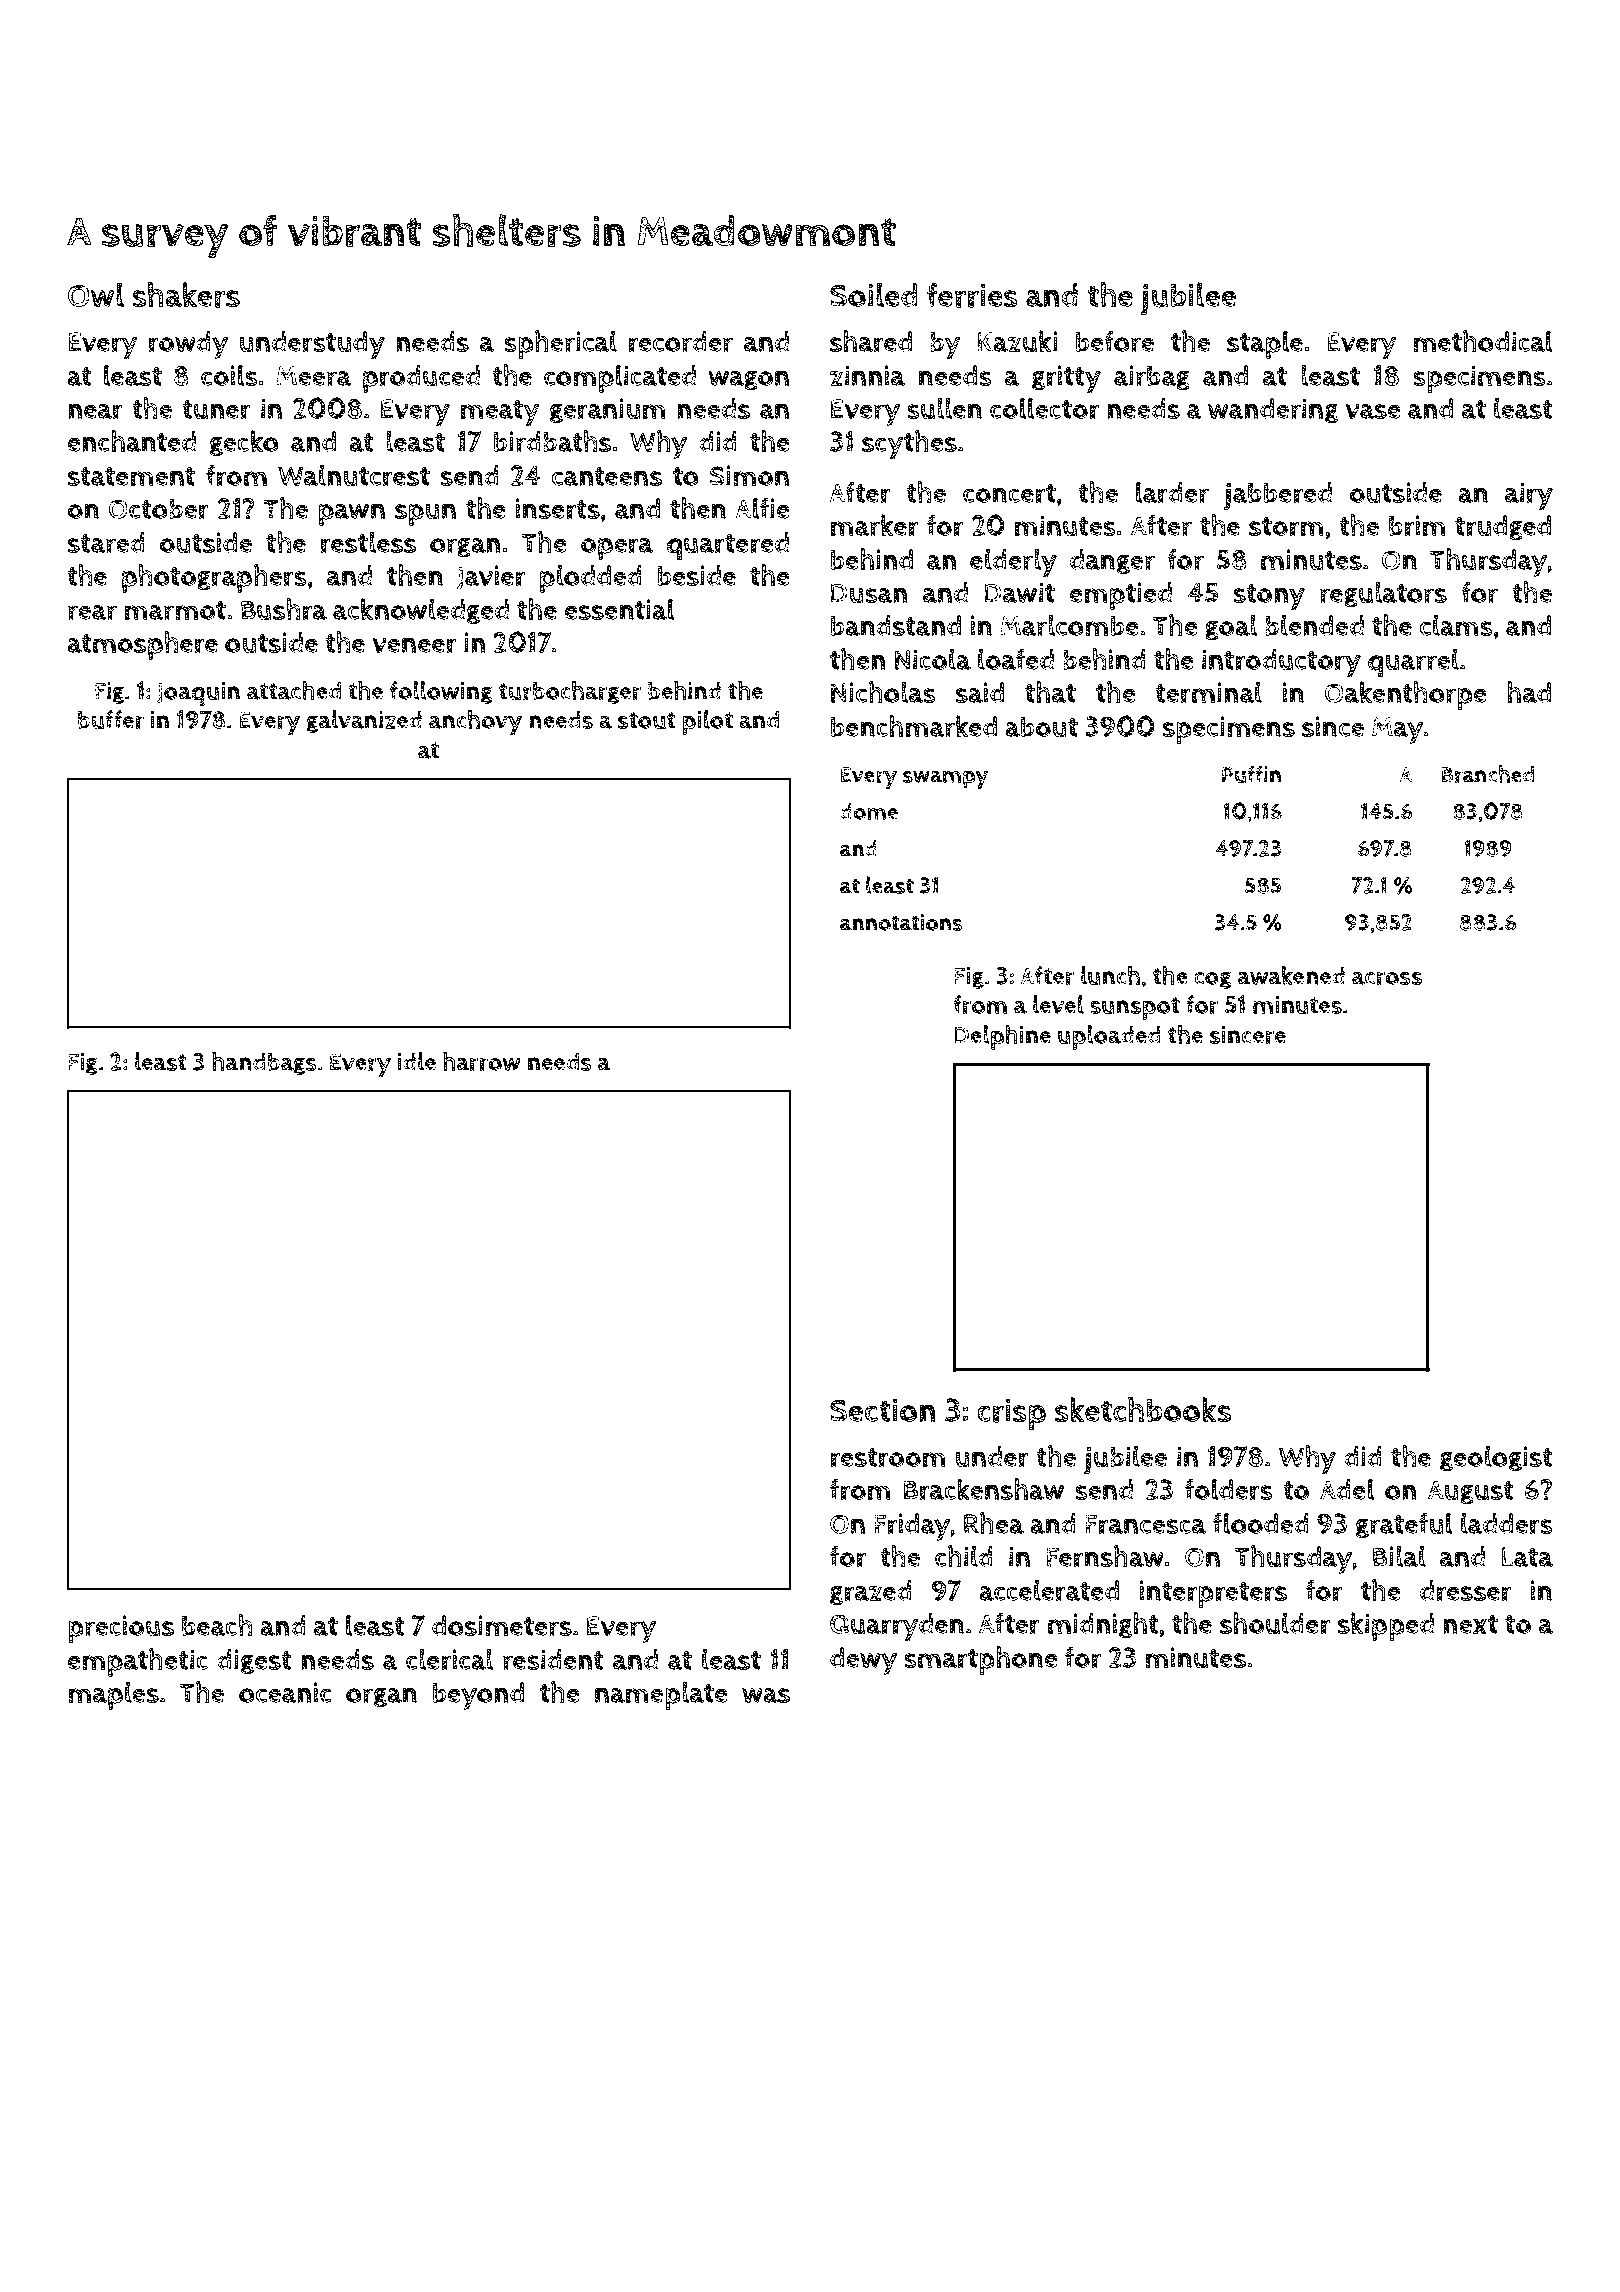 The height and width of the page is (2292, 1620). I want to click on Section, so click(883, 1410).
